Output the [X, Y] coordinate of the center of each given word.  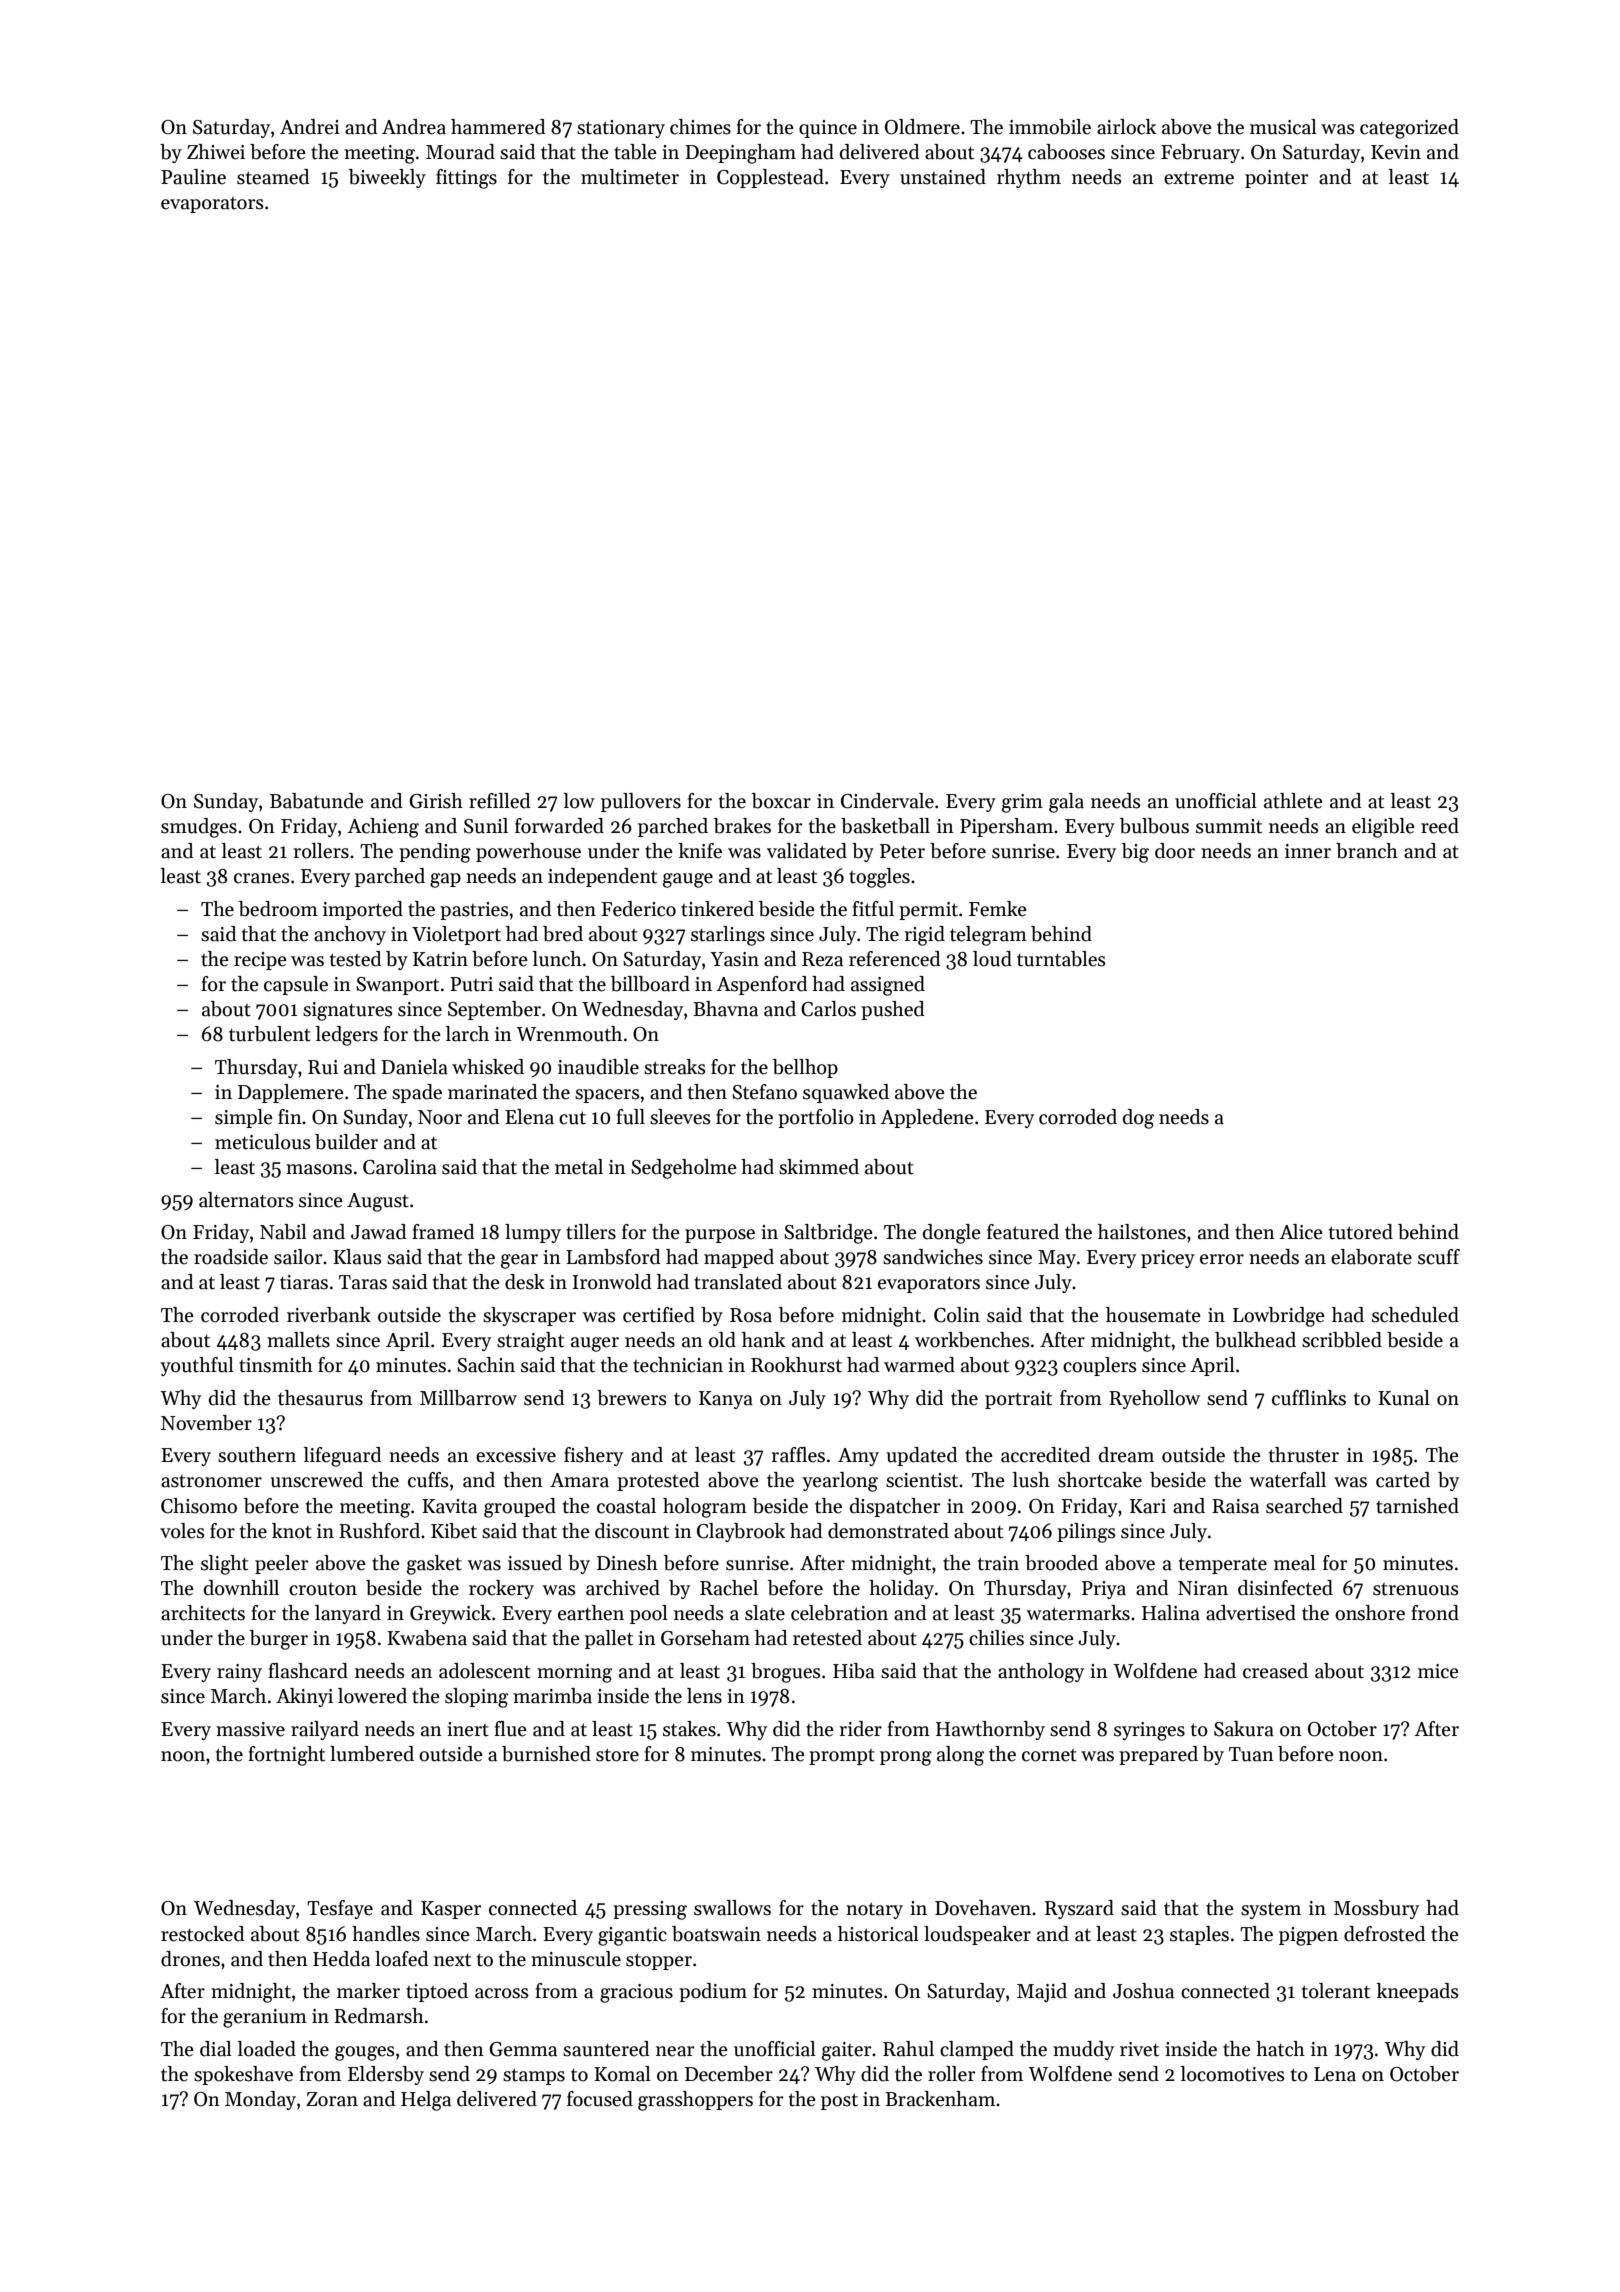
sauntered [606, 2049]
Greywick [450, 1614]
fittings [466, 179]
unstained [943, 177]
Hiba [854, 1671]
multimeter [630, 177]
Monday [260, 2100]
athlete [1293, 801]
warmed [919, 1365]
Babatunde [317, 801]
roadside [231, 1257]
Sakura [1244, 1729]
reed [1440, 826]
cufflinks [1309, 1398]
